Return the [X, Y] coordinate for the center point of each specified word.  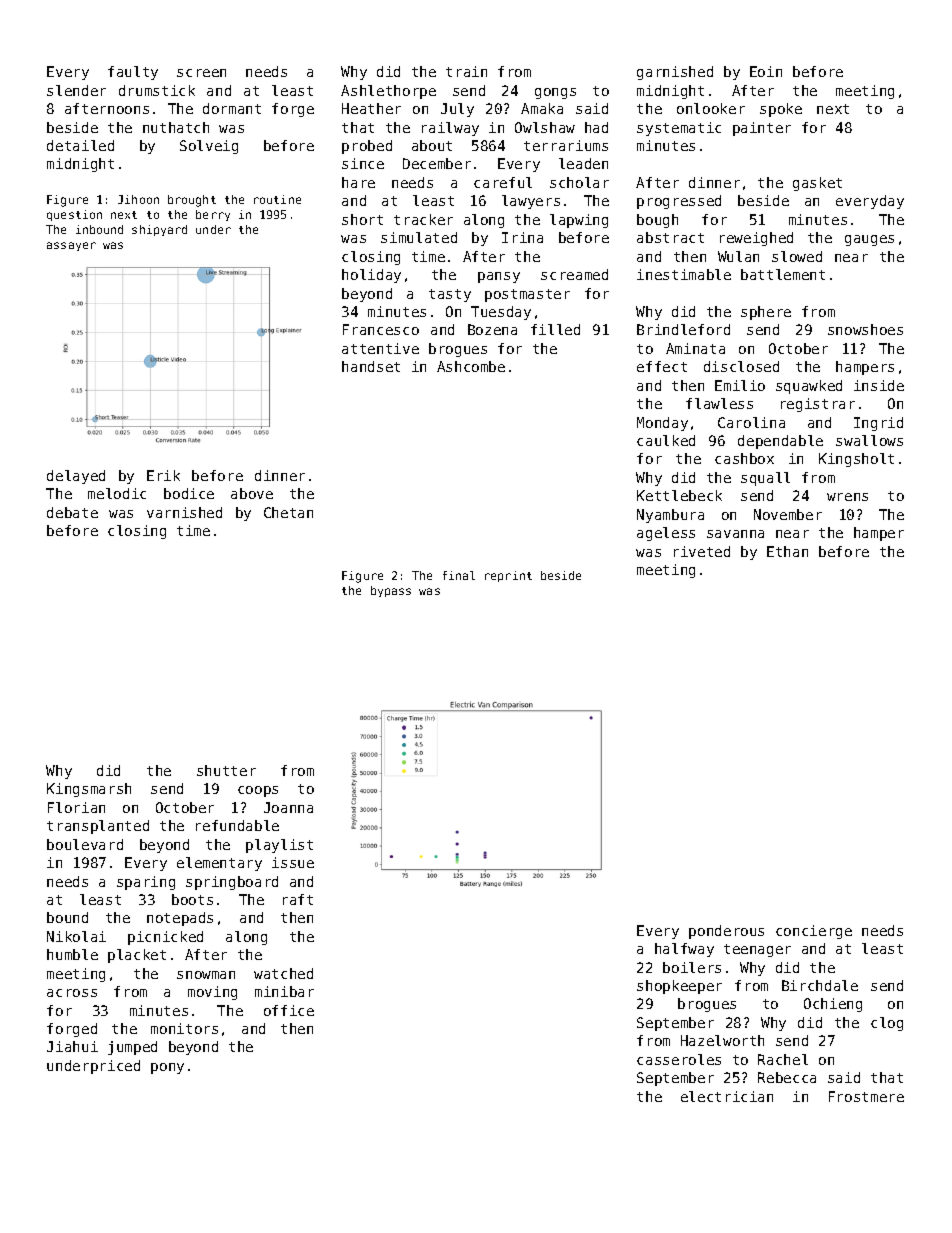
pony [167, 1068]
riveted [702, 551]
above [252, 493]
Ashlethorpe [388, 92]
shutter [226, 770]
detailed [80, 145]
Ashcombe [471, 366]
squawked [809, 387]
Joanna [288, 807]
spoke [781, 110]
